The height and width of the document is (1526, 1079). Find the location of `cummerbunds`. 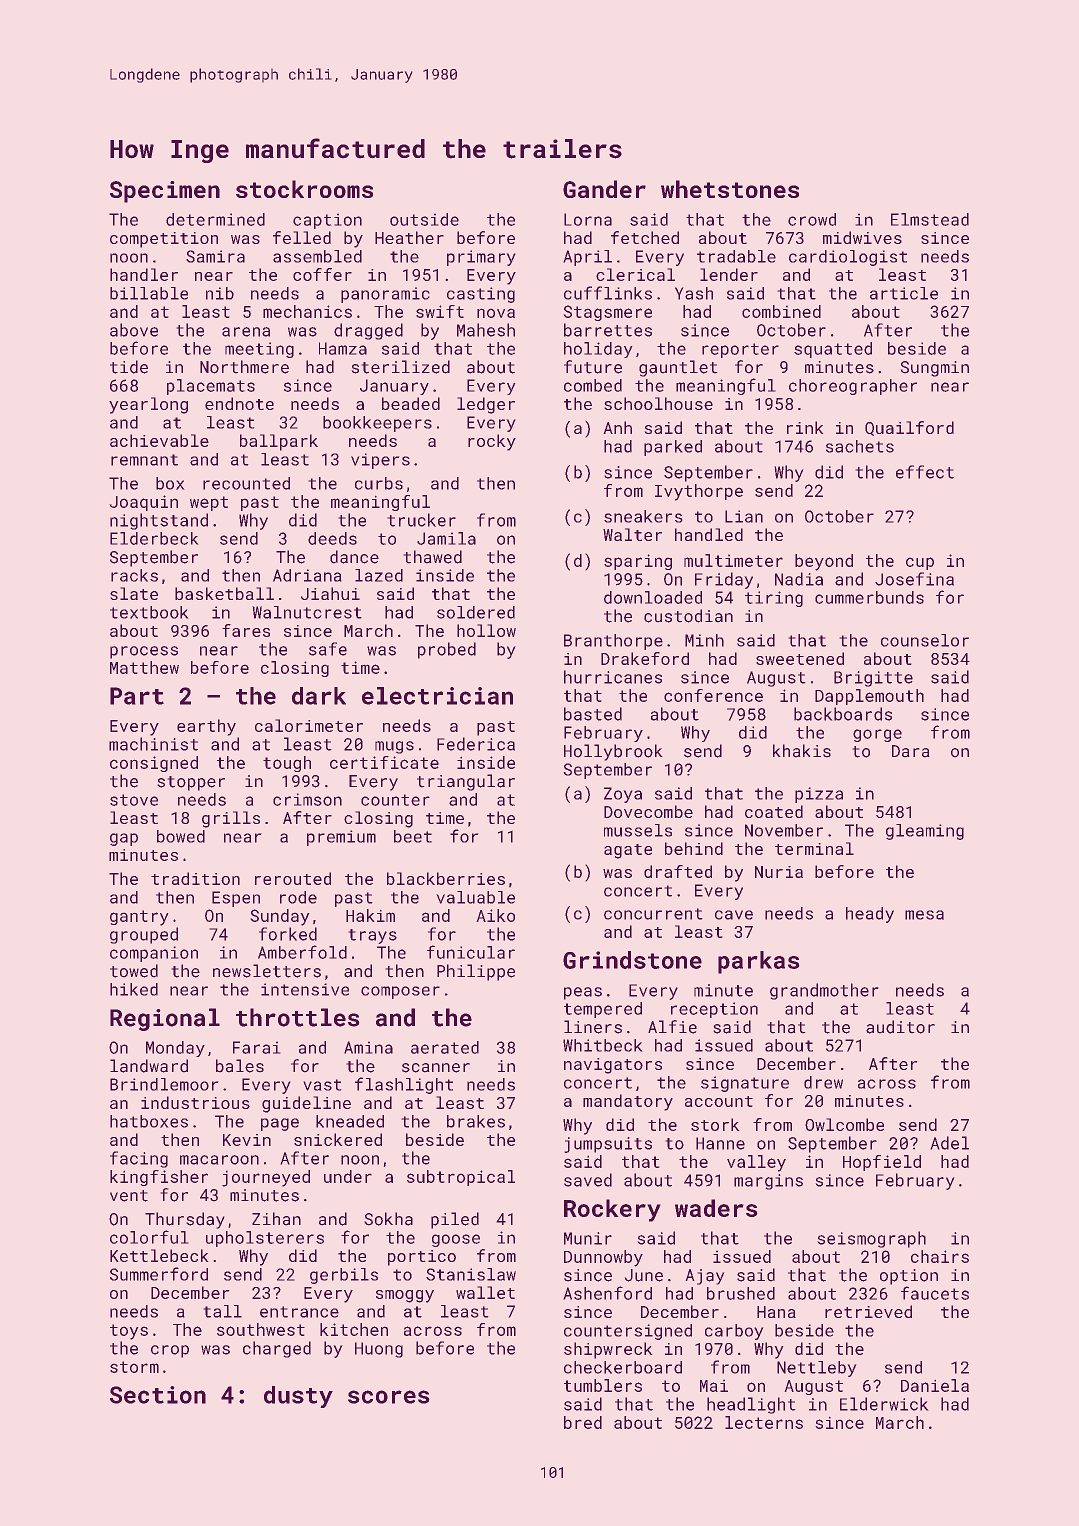

cummerbunds is located at coordinates (869, 597).
